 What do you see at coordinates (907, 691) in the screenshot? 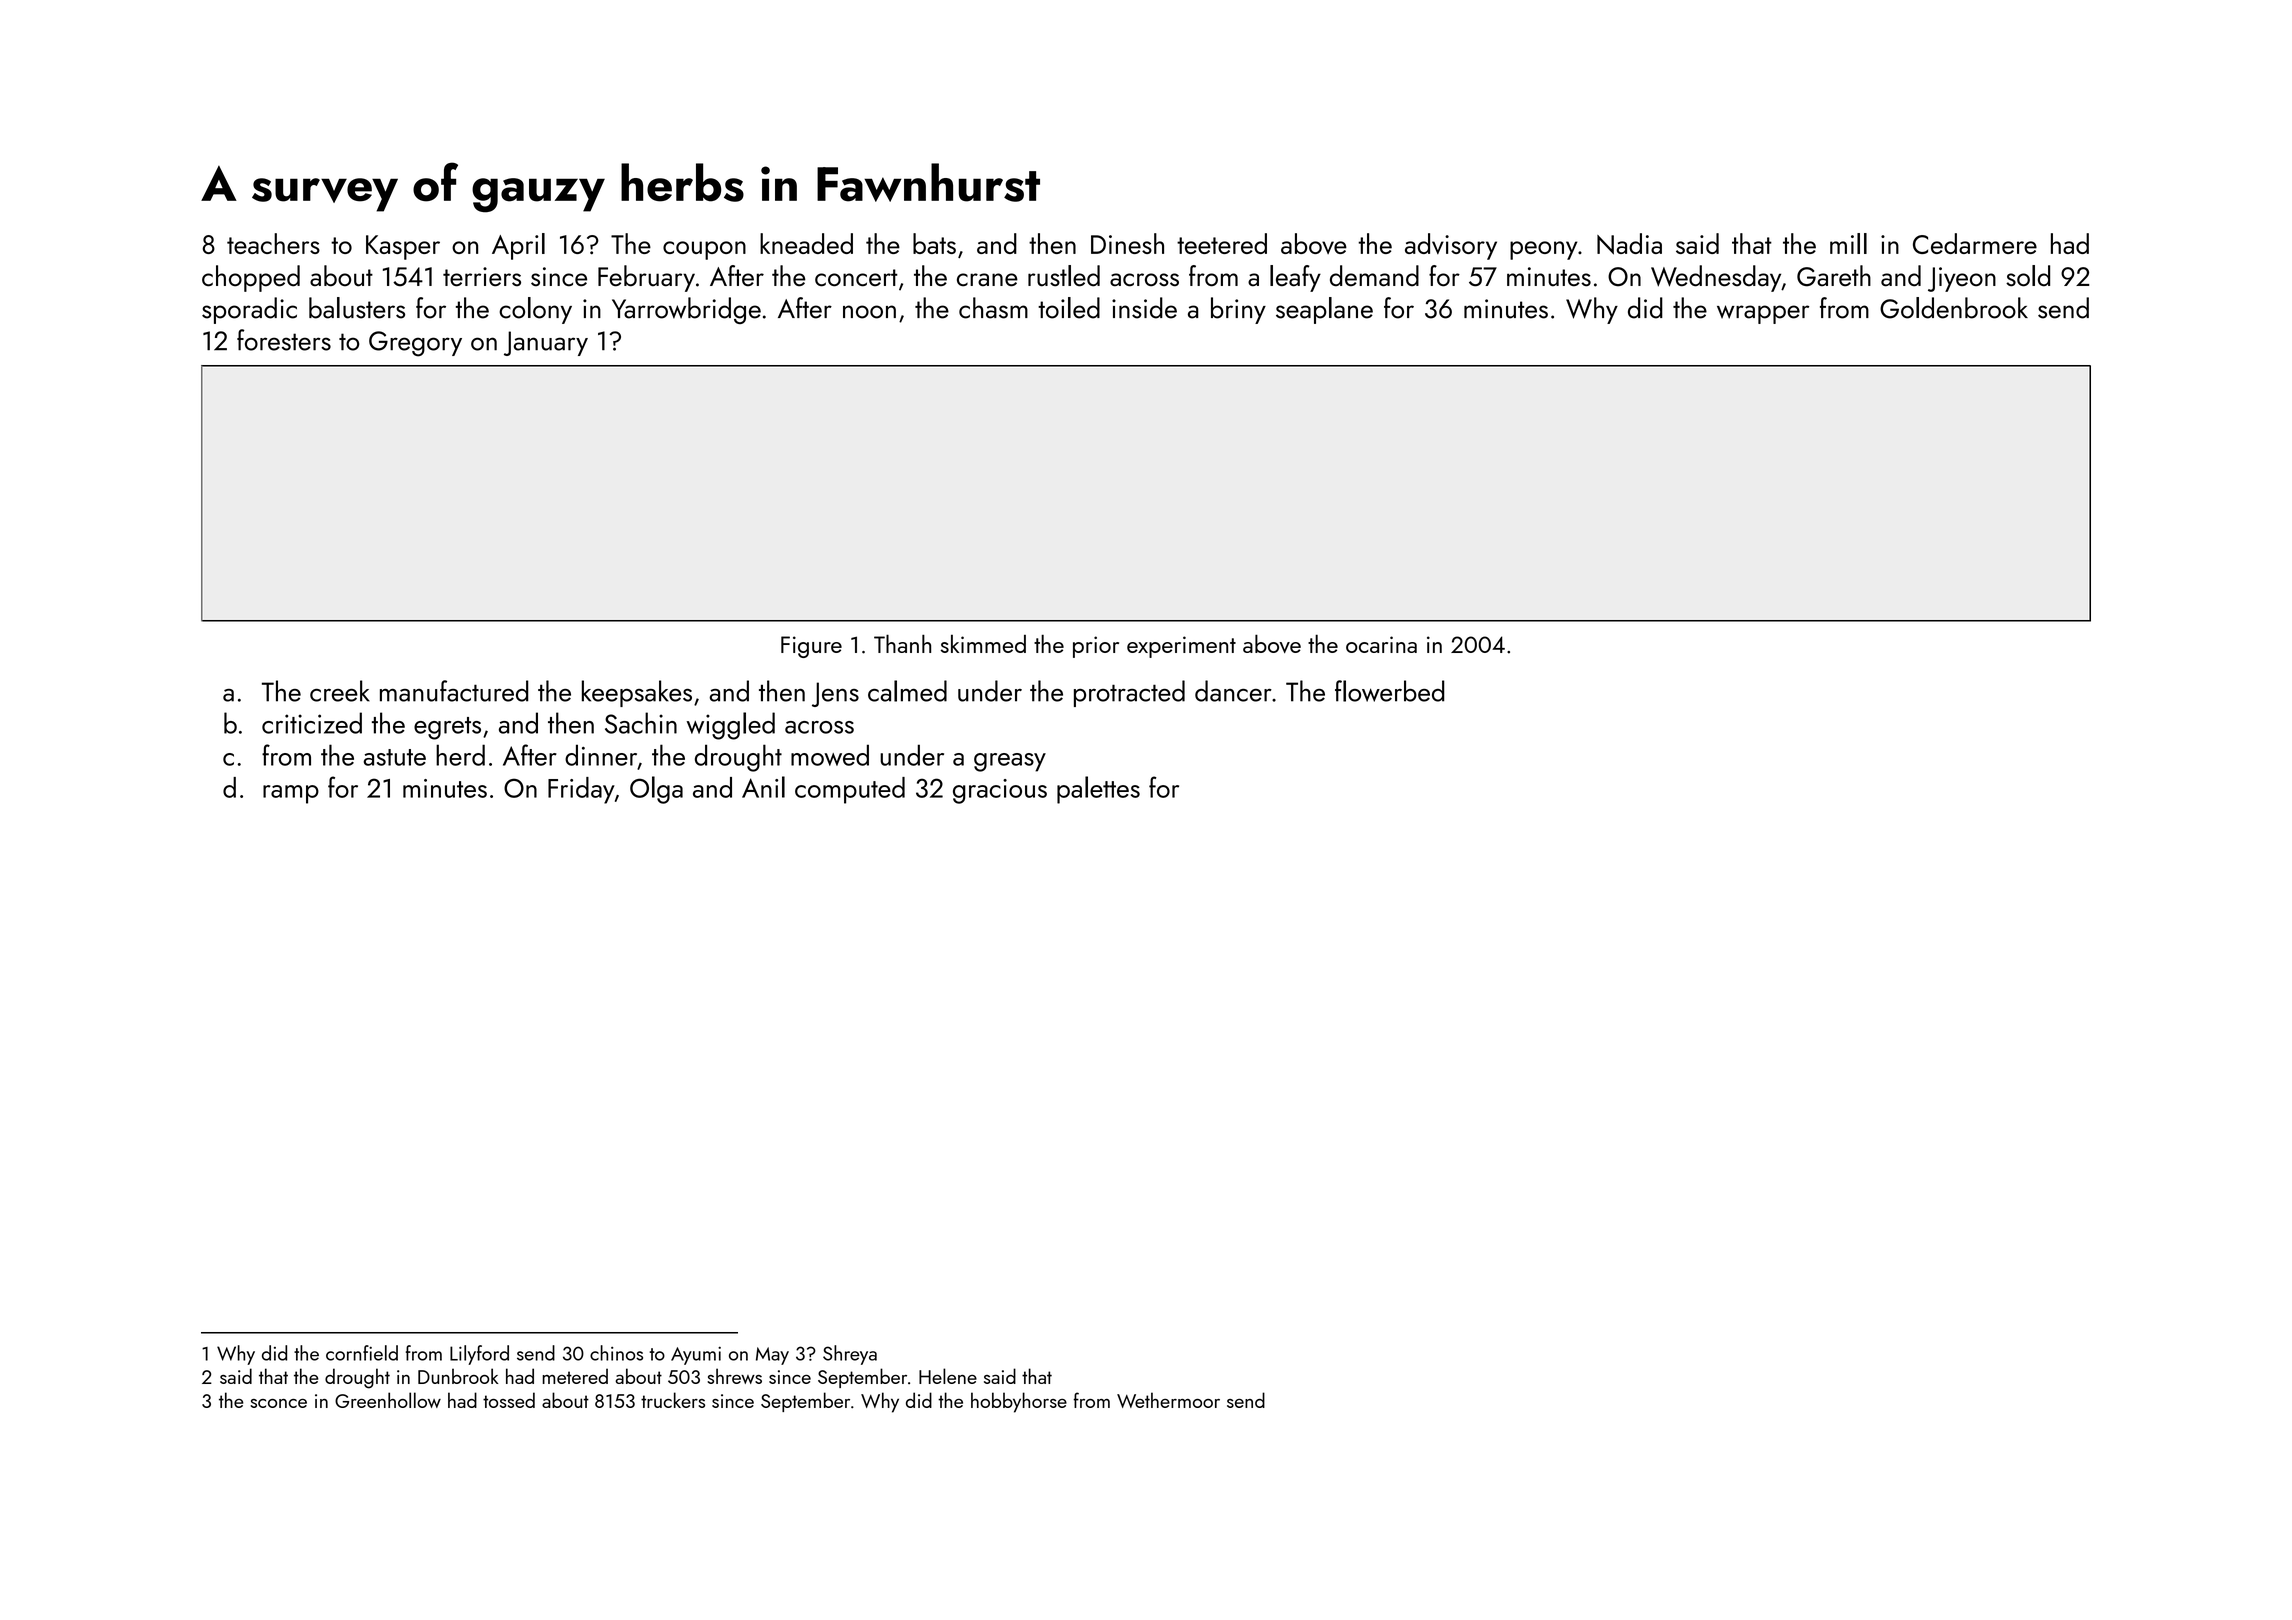
I see `calmed` at bounding box center [907, 691].
